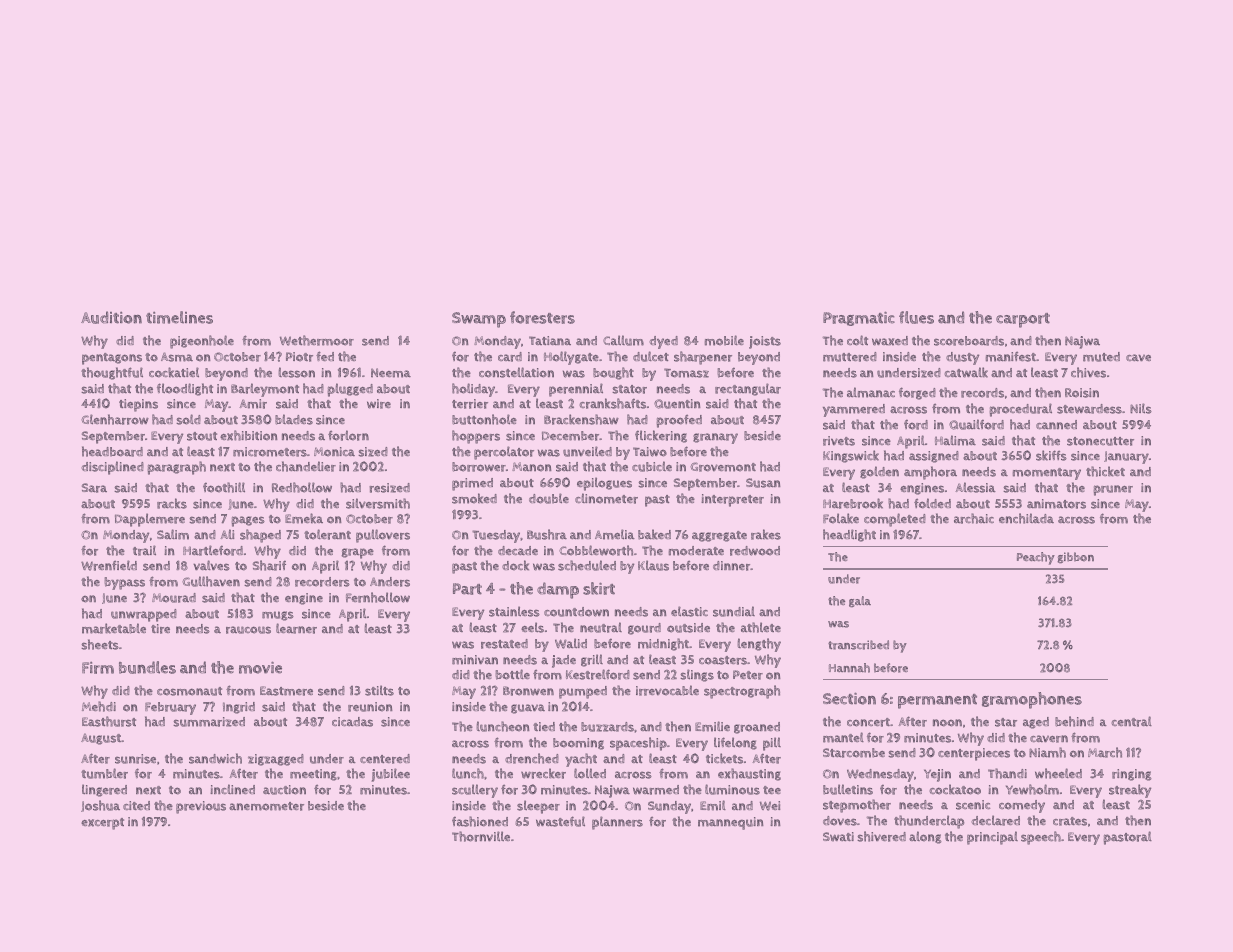 The image size is (1233, 952). Describe the element at coordinates (296, 372) in the image. I see `lesson` at that location.
